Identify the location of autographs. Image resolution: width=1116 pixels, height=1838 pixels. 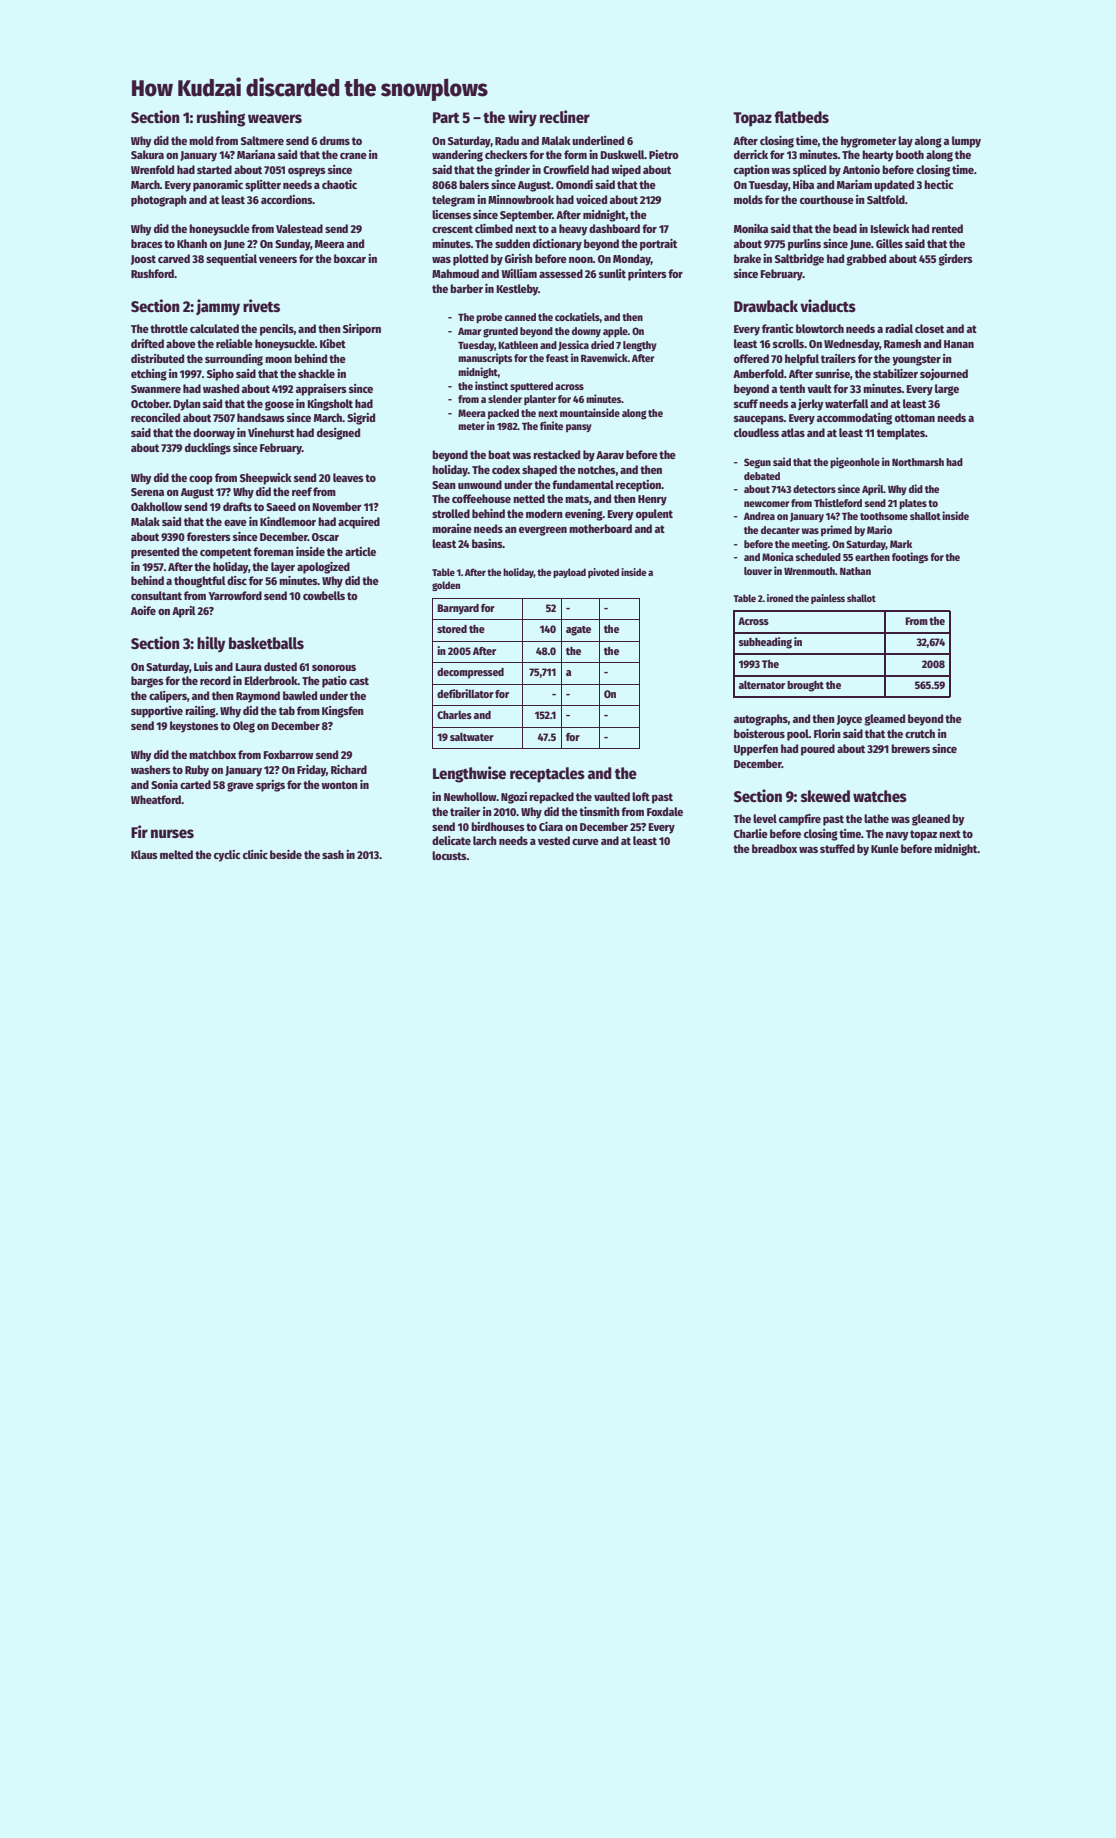
(761, 720).
